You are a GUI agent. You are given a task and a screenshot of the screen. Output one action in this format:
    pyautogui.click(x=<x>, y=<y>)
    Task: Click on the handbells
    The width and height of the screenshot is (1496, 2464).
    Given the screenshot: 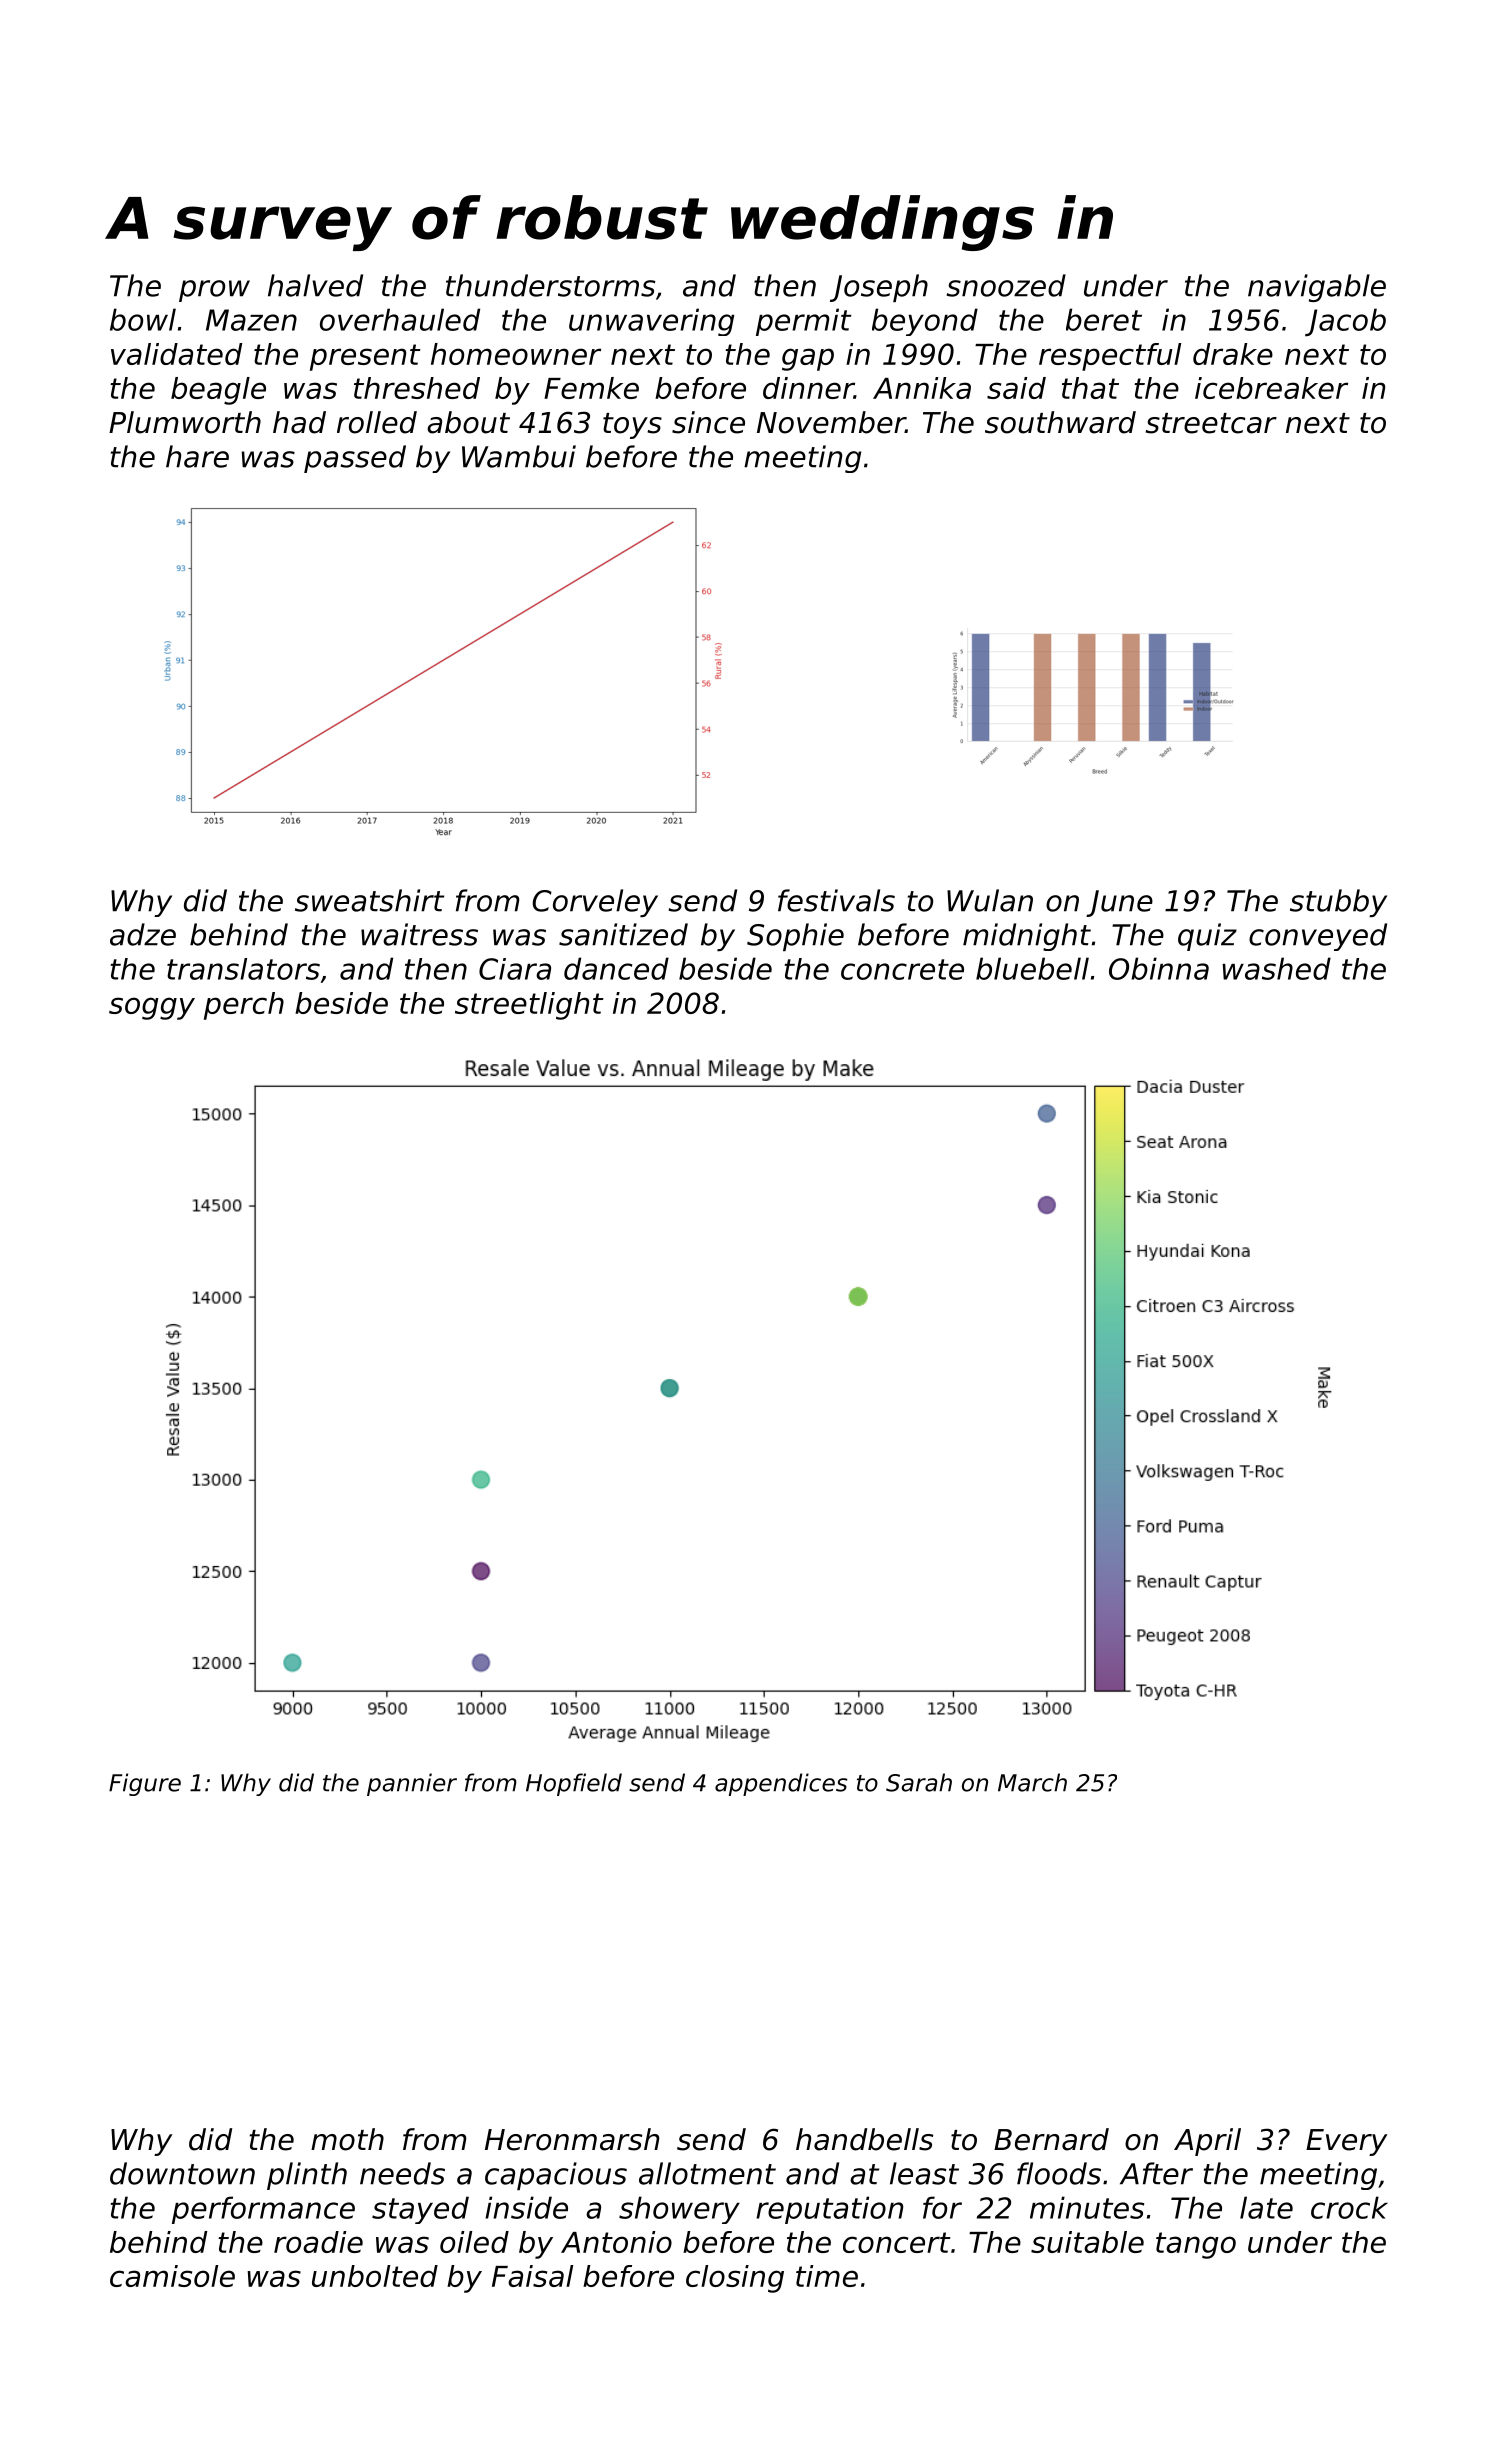 What is the action you would take?
    pyautogui.click(x=864, y=2139)
